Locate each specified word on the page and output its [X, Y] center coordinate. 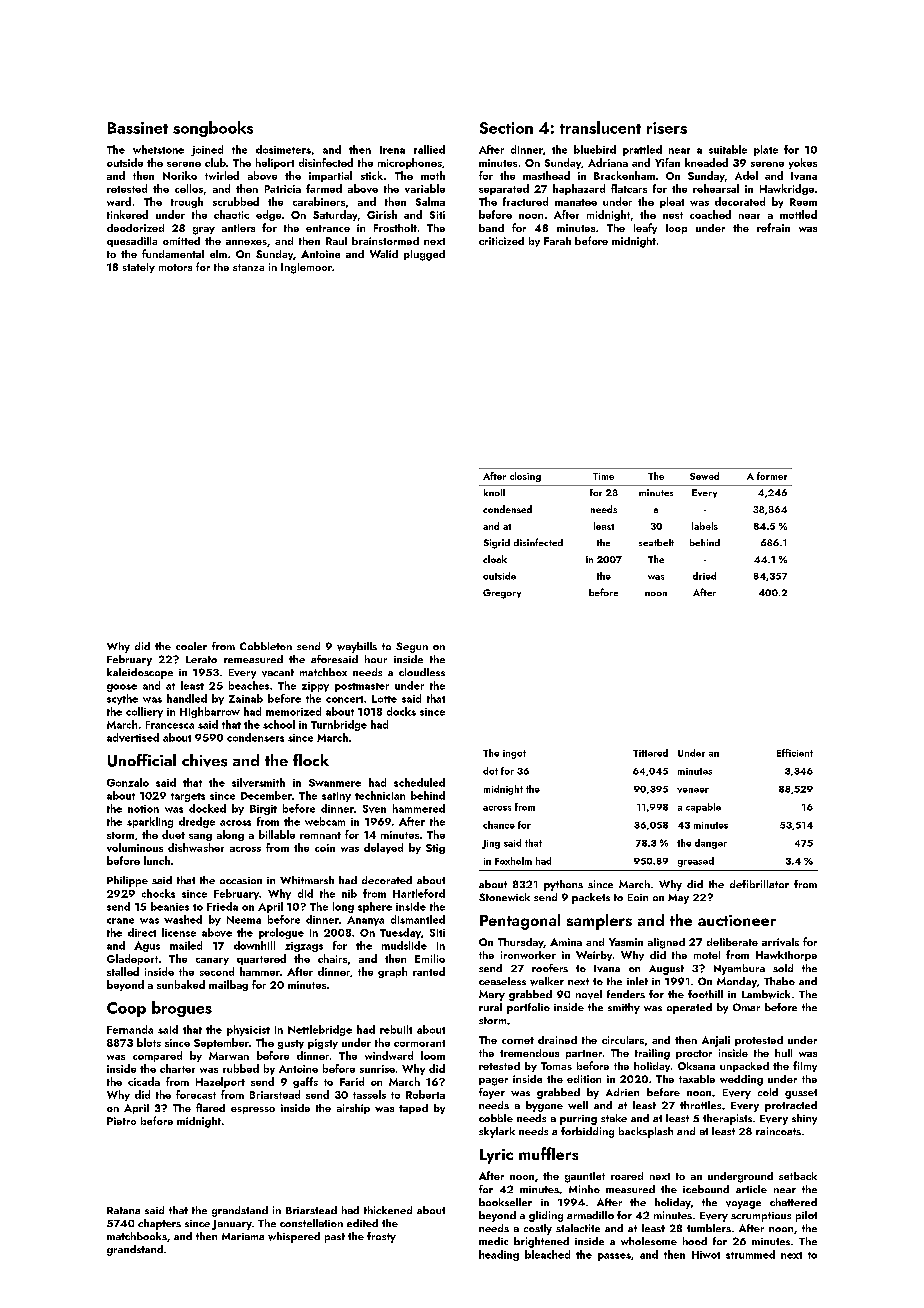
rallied [429, 149]
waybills [357, 647]
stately [139, 268]
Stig [435, 849]
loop [676, 229]
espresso [253, 1110]
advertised [133, 737]
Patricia [283, 189]
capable [703, 808]
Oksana [696, 1066]
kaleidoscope [140, 673]
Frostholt [395, 228]
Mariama [243, 1236]
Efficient [795, 753]
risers [667, 128]
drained [557, 1040]
